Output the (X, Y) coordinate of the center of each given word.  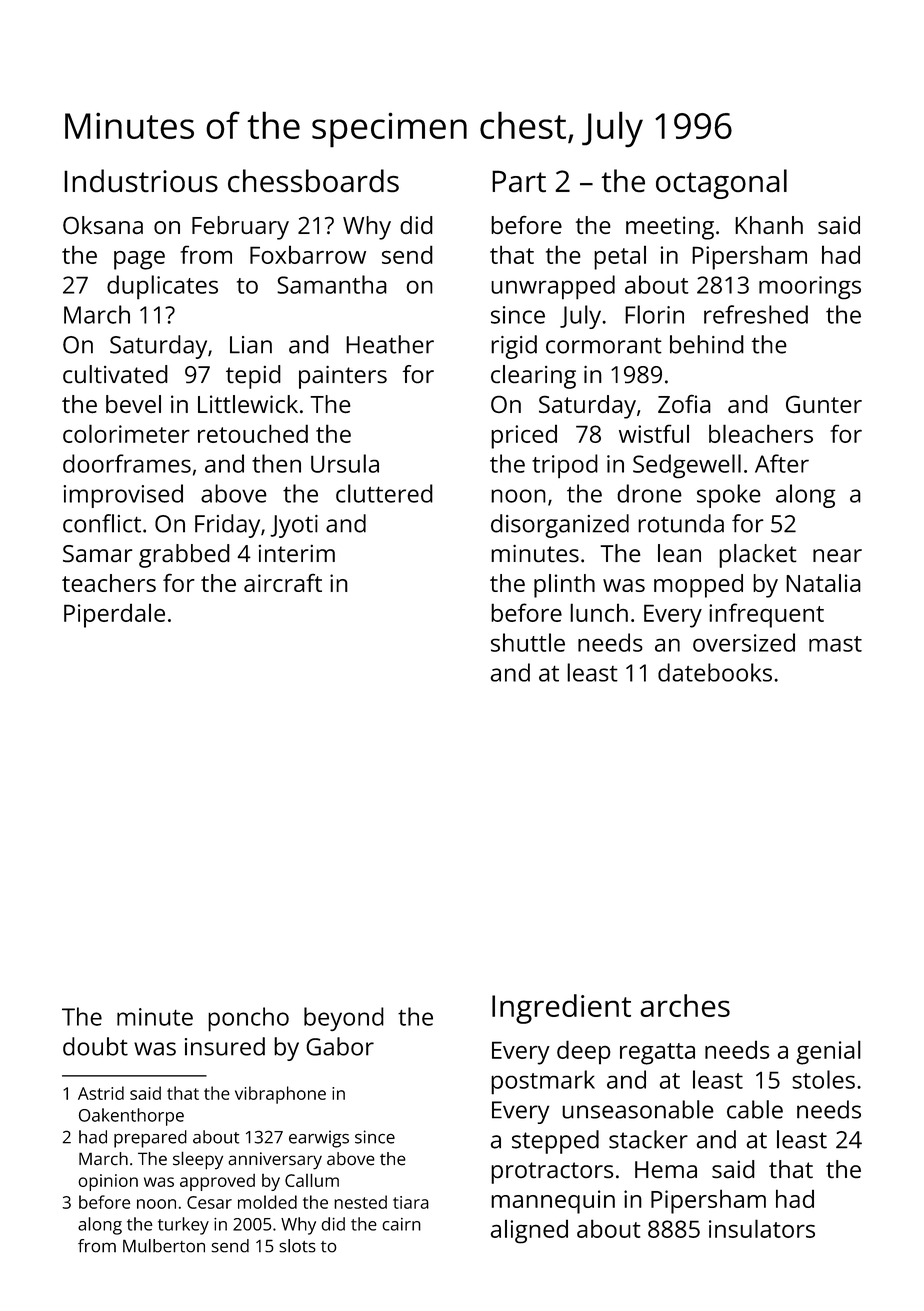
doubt (95, 1046)
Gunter (824, 404)
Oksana (103, 225)
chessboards (313, 181)
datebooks (715, 672)
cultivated (115, 374)
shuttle (528, 642)
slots (297, 1246)
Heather (390, 344)
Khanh (769, 225)
